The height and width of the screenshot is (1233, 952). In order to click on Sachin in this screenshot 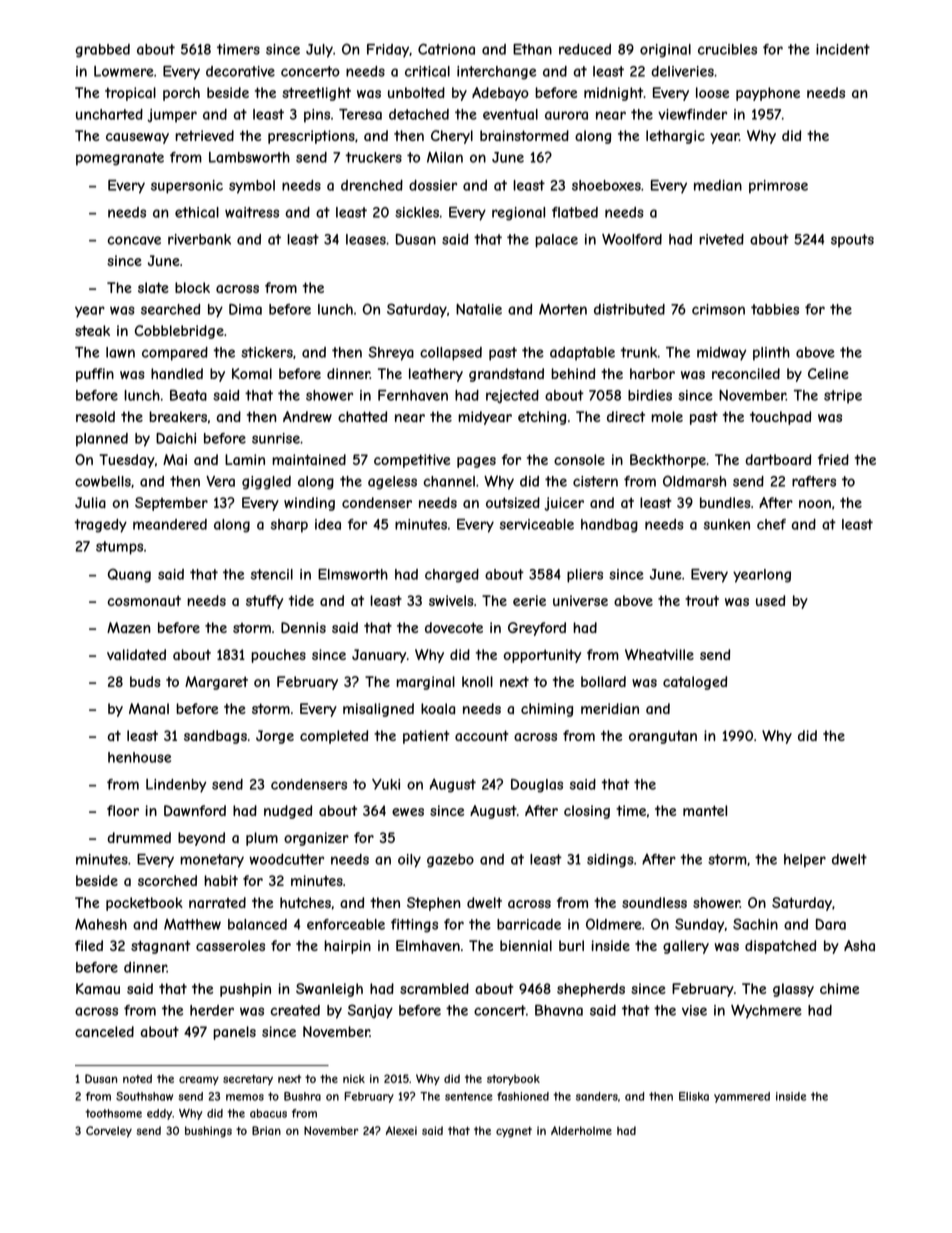, I will do `click(755, 924)`.
